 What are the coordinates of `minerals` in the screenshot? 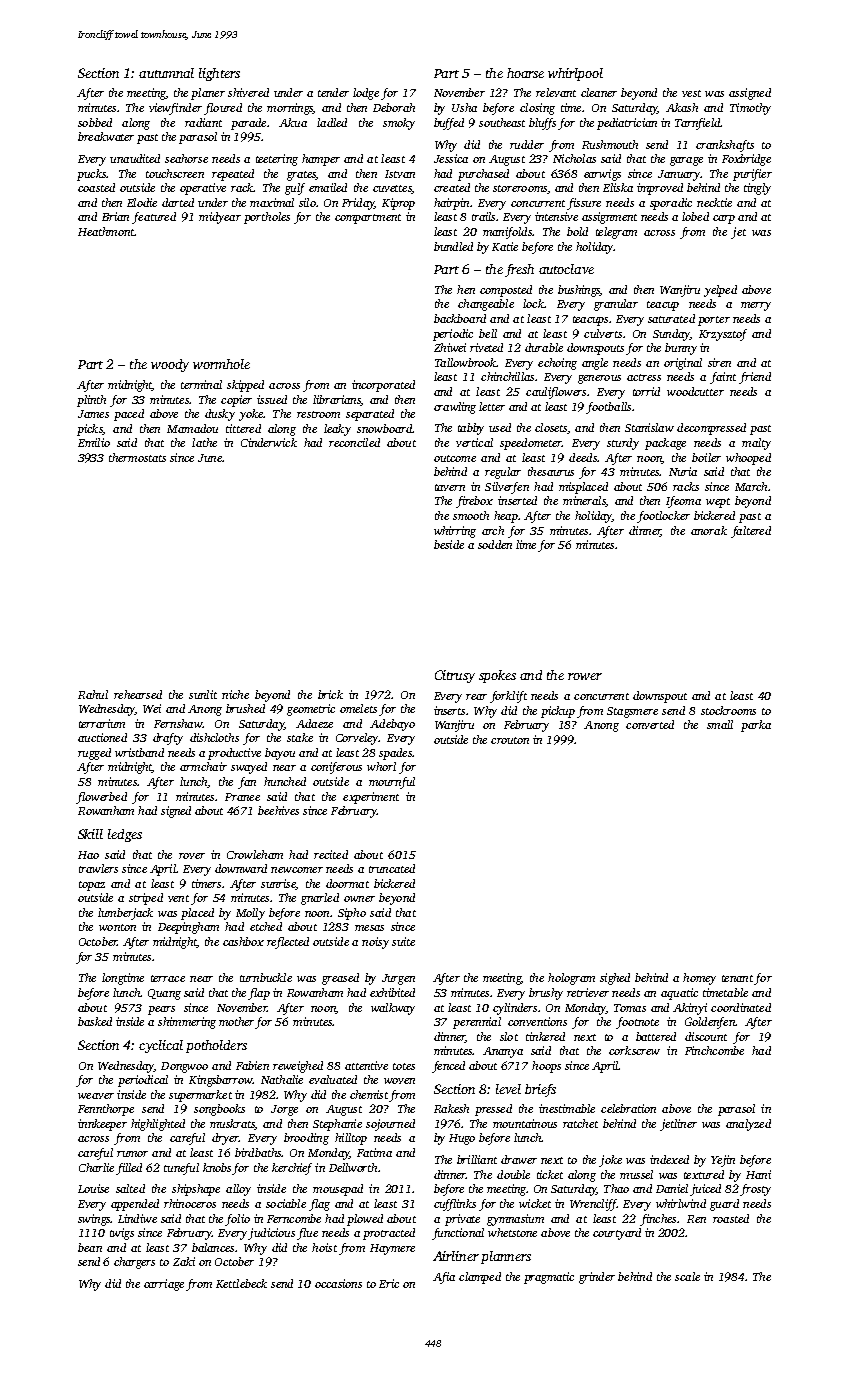 It's located at (584, 501).
